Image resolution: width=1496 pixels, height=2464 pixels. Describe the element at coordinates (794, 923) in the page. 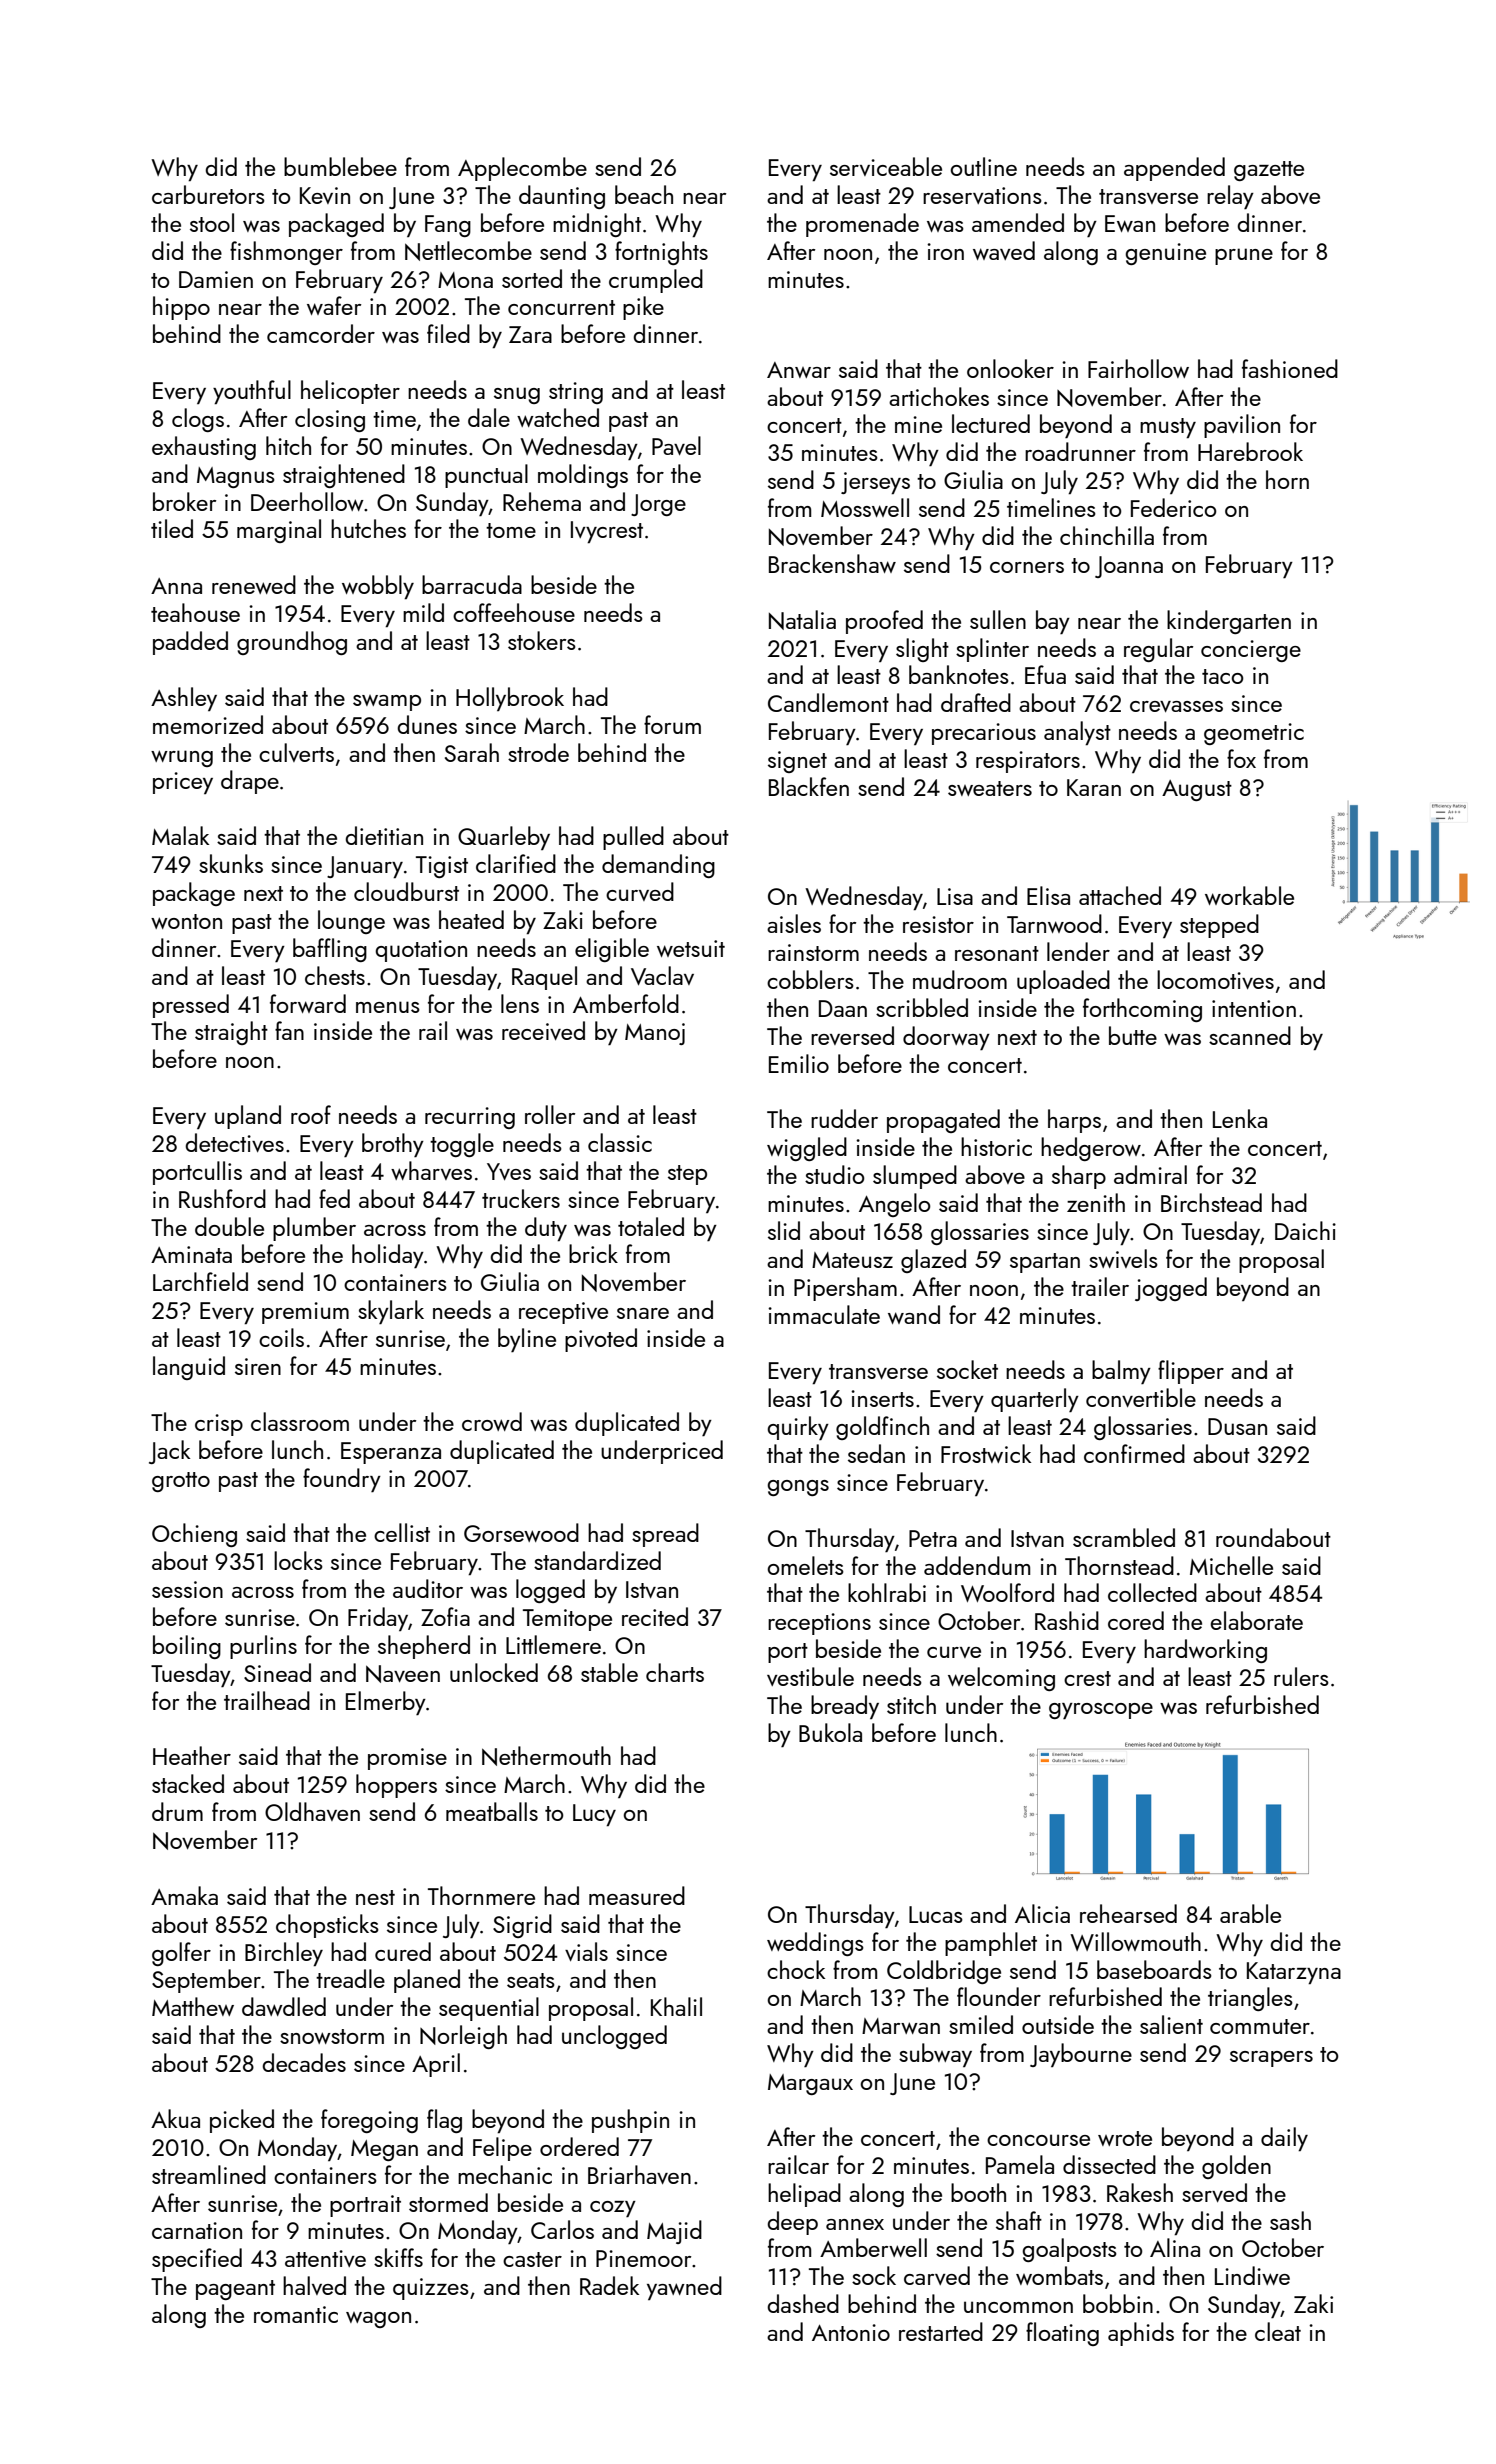

I see `aisles` at that location.
